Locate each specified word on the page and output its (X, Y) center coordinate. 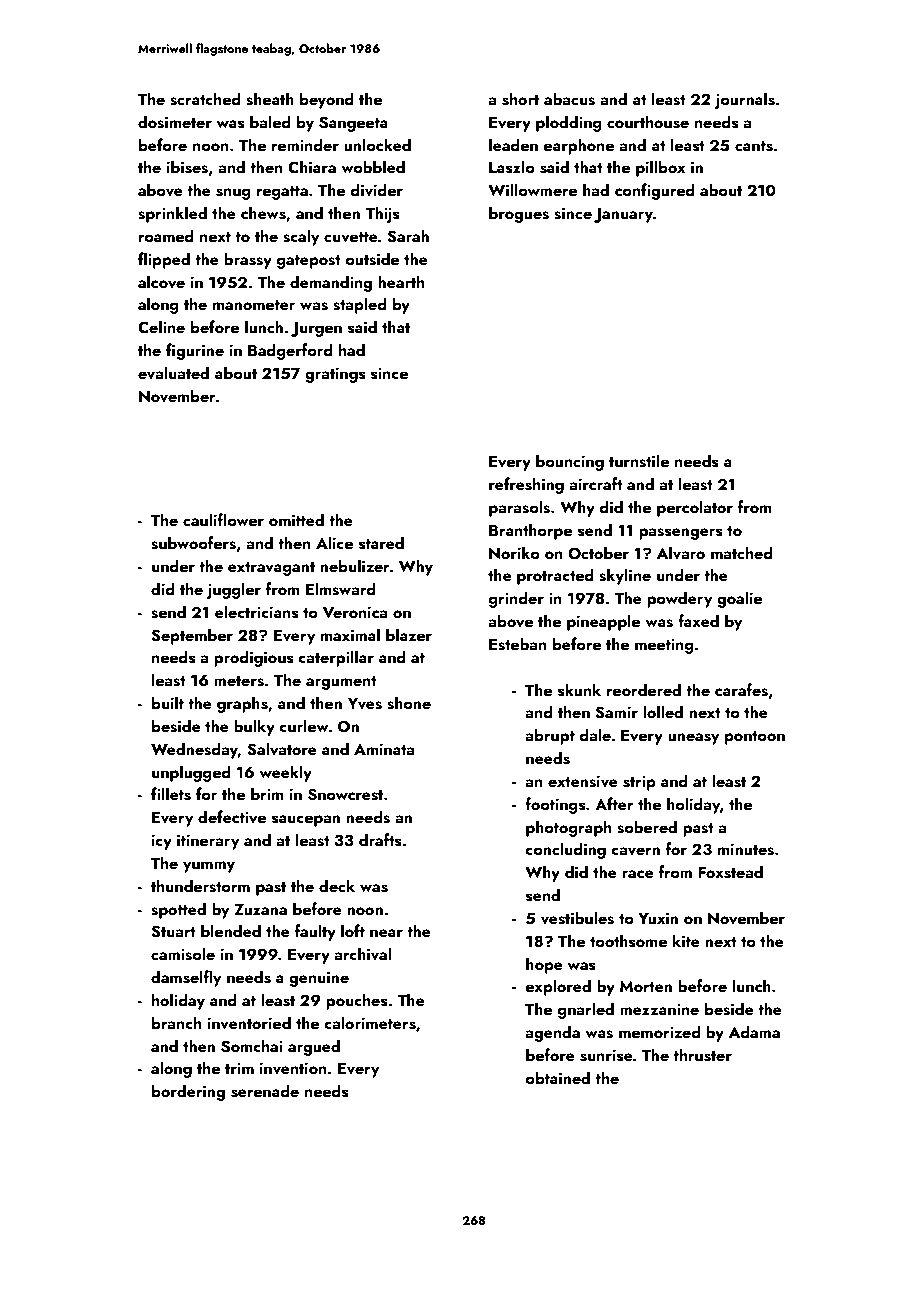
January (623, 215)
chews (263, 213)
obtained (558, 1077)
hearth (401, 281)
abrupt (550, 736)
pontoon (755, 738)
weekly (286, 773)
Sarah (408, 236)
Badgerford (290, 351)
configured (655, 191)
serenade (265, 1091)
